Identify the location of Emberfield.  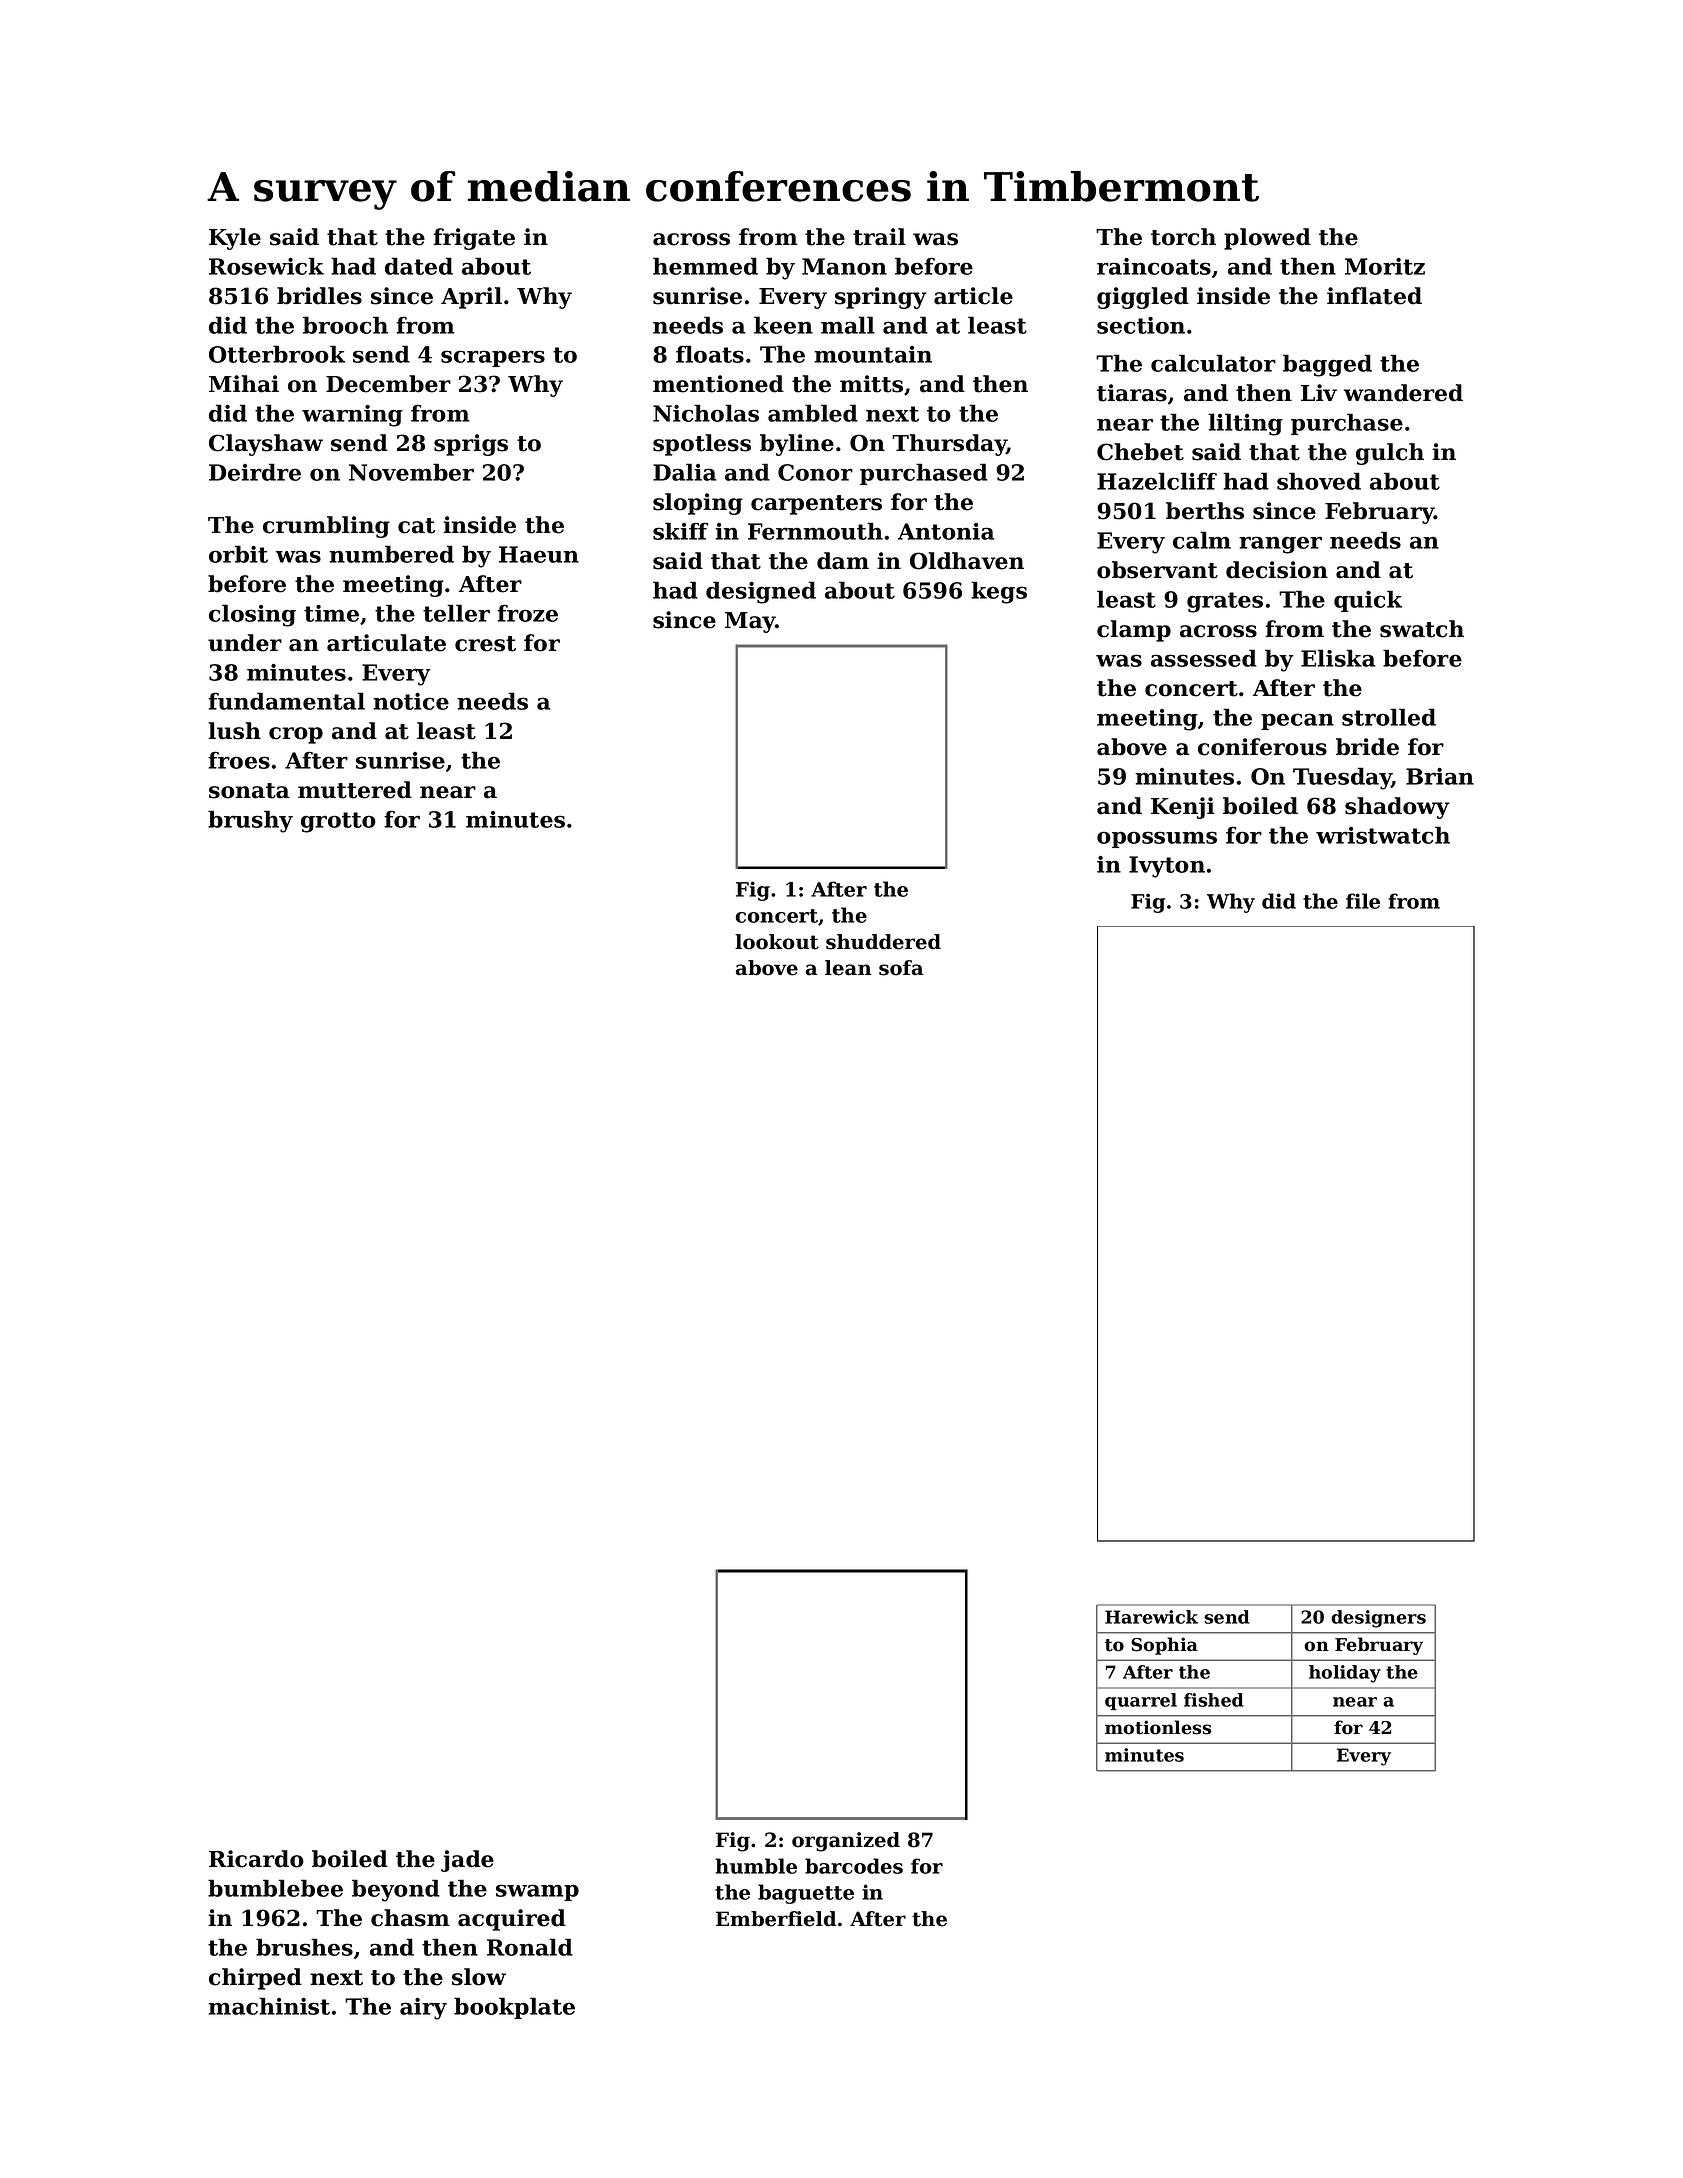
(776, 1919).
